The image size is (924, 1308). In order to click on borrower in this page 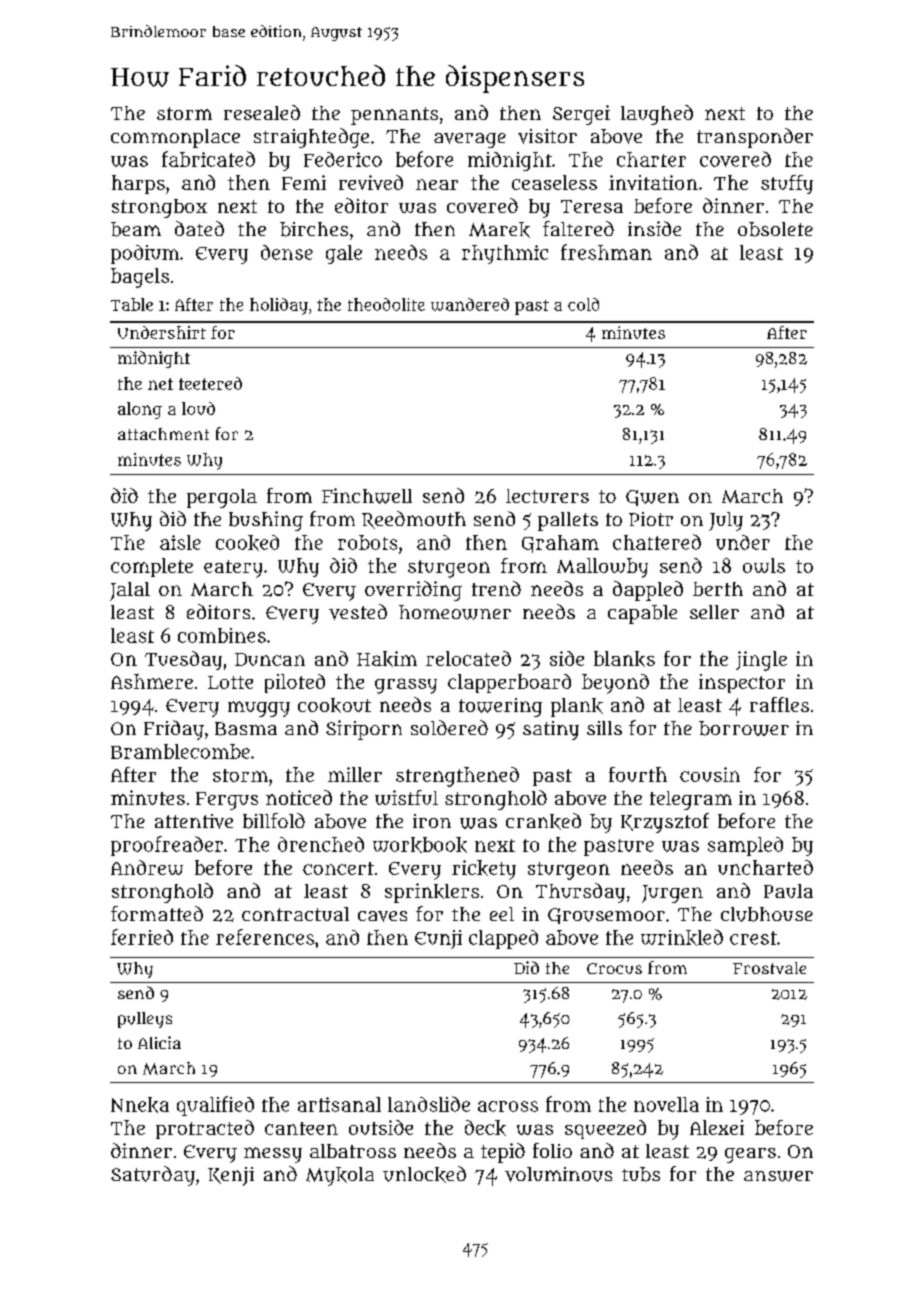, I will do `click(744, 728)`.
